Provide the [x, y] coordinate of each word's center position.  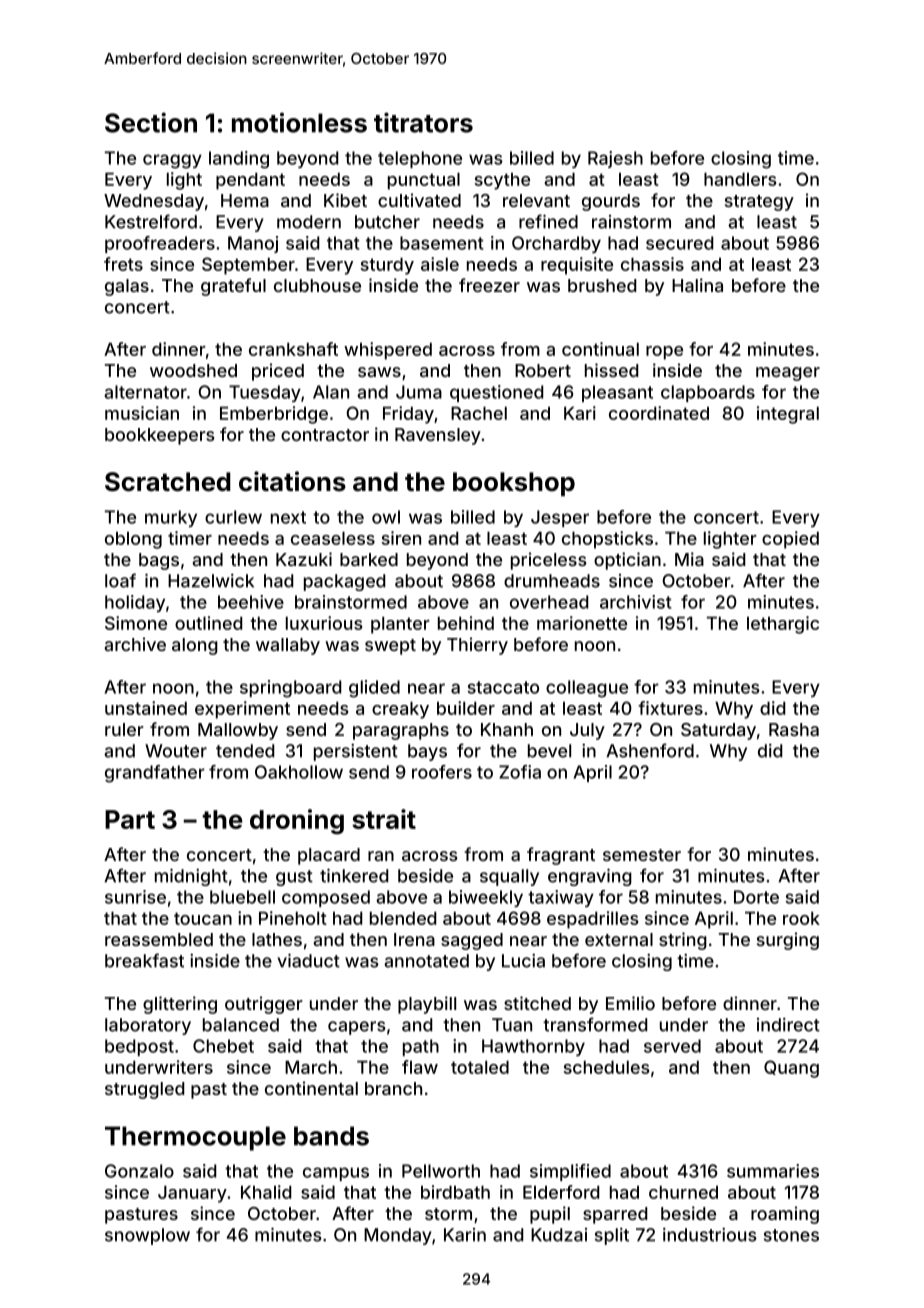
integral [788, 415]
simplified [570, 1172]
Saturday [718, 731]
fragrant [561, 856]
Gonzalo [139, 1171]
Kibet [345, 200]
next [288, 517]
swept [390, 647]
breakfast [144, 960]
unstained [146, 708]
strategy [759, 203]
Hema [245, 200]
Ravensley [438, 436]
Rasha [794, 729]
